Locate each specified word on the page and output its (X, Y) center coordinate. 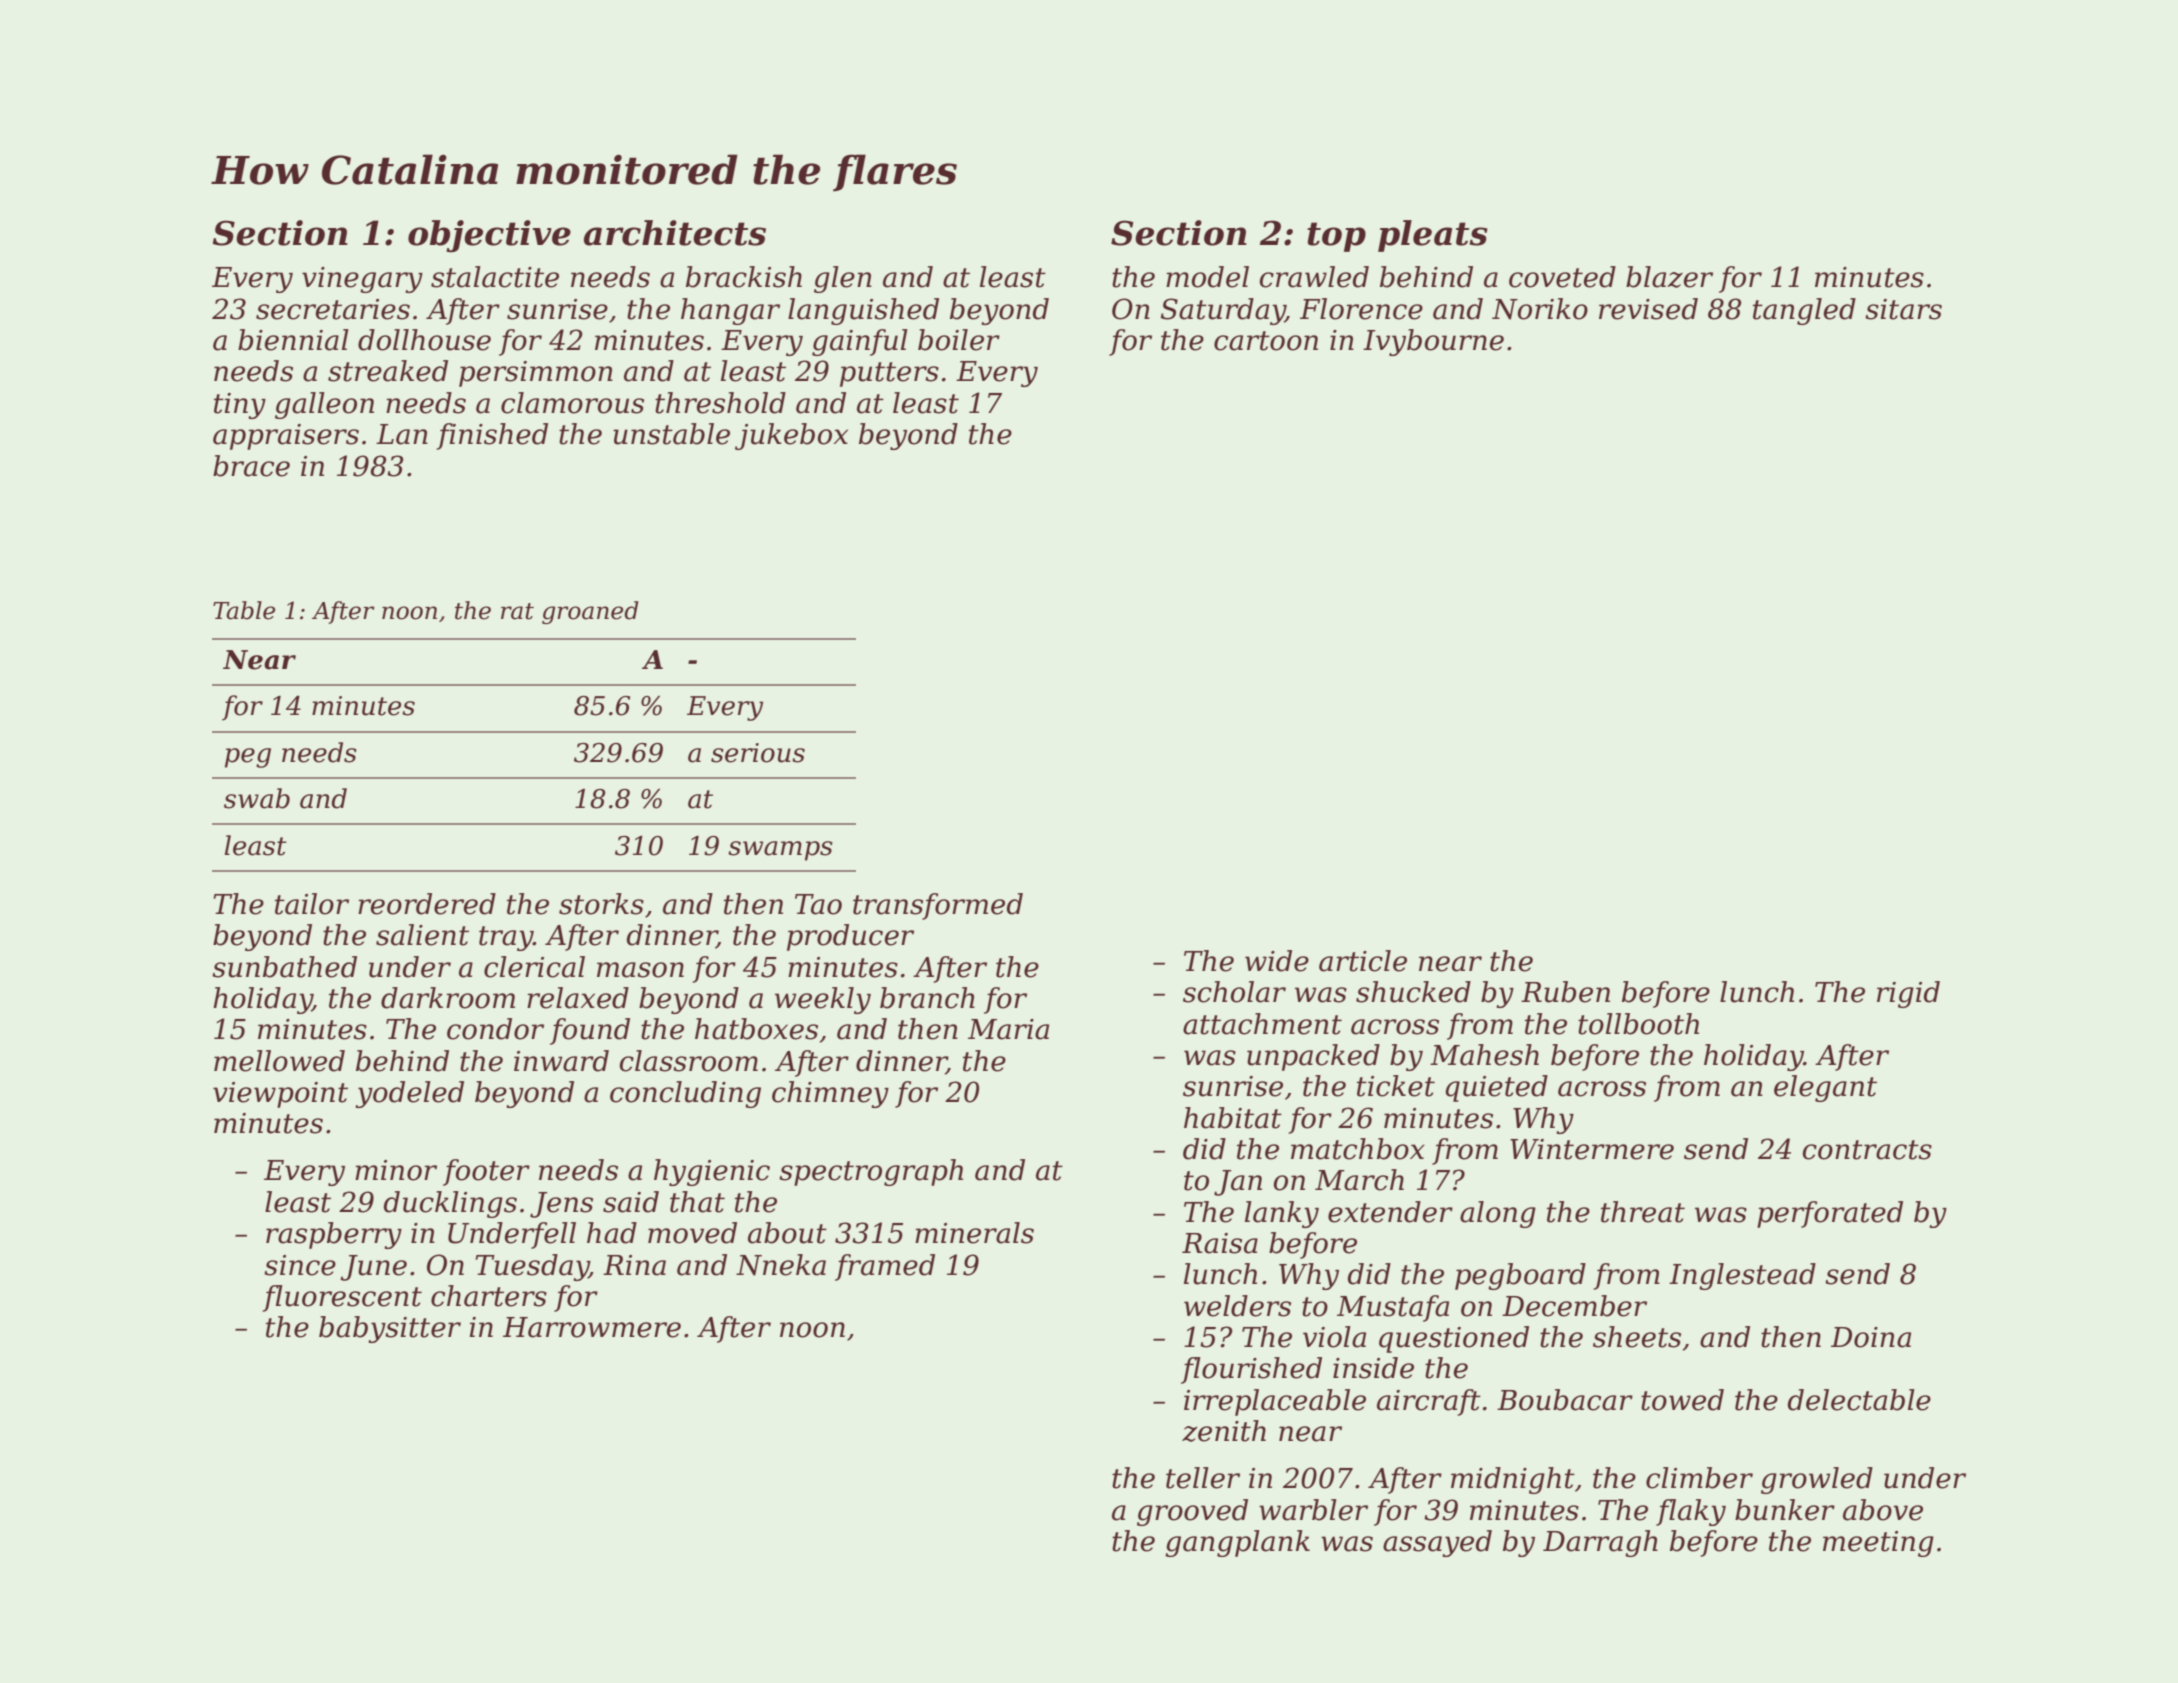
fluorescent (342, 1298)
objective (489, 236)
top (1336, 237)
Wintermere (1592, 1149)
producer (850, 937)
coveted (1562, 277)
